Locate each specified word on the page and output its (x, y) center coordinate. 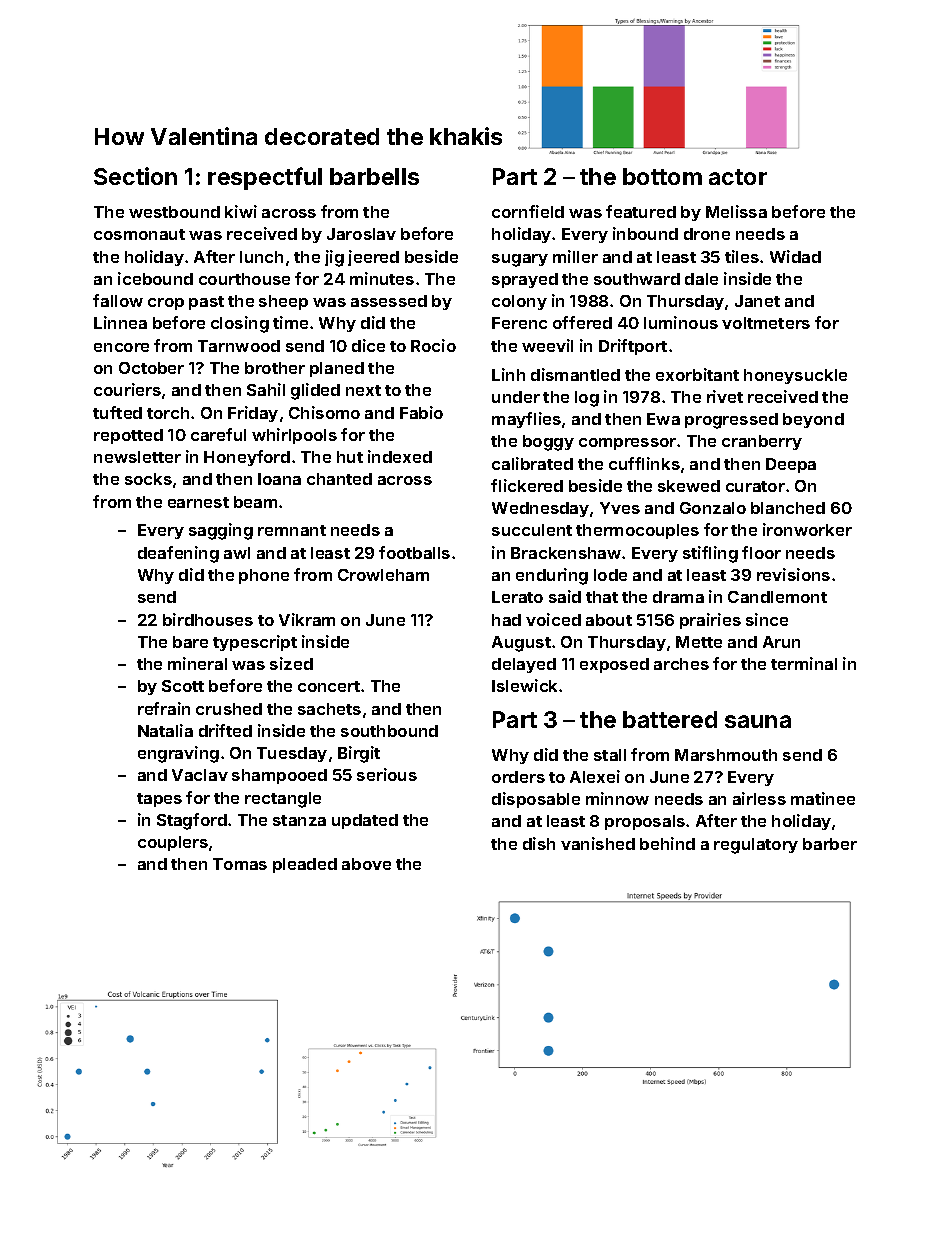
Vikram (307, 619)
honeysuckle (795, 376)
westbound (174, 212)
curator (755, 486)
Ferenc (519, 323)
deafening (178, 554)
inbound (645, 233)
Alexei (595, 776)
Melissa (736, 211)
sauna (758, 721)
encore (121, 347)
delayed (524, 665)
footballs (414, 552)
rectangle (283, 800)
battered (670, 719)
